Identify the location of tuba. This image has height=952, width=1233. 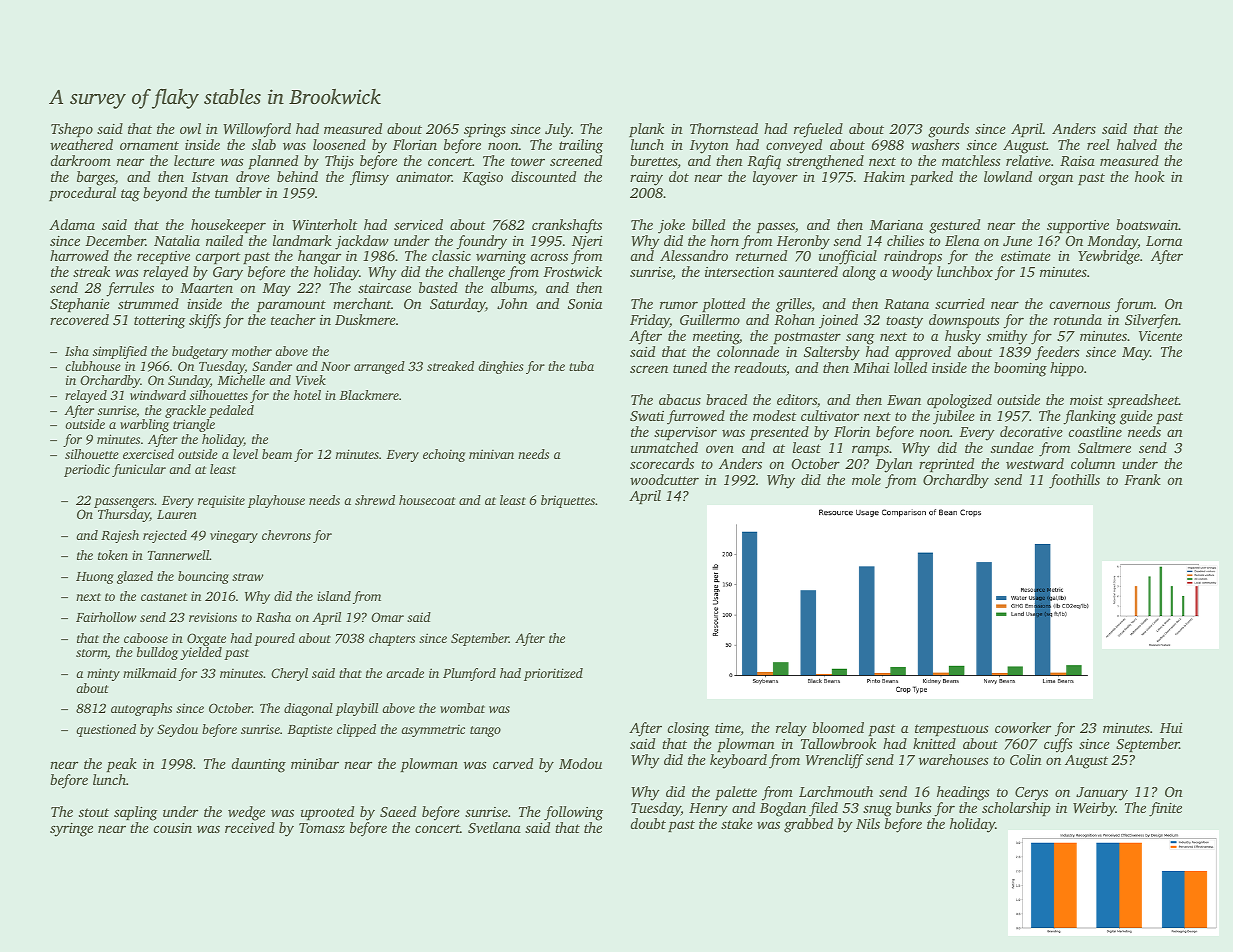
(581, 366).
